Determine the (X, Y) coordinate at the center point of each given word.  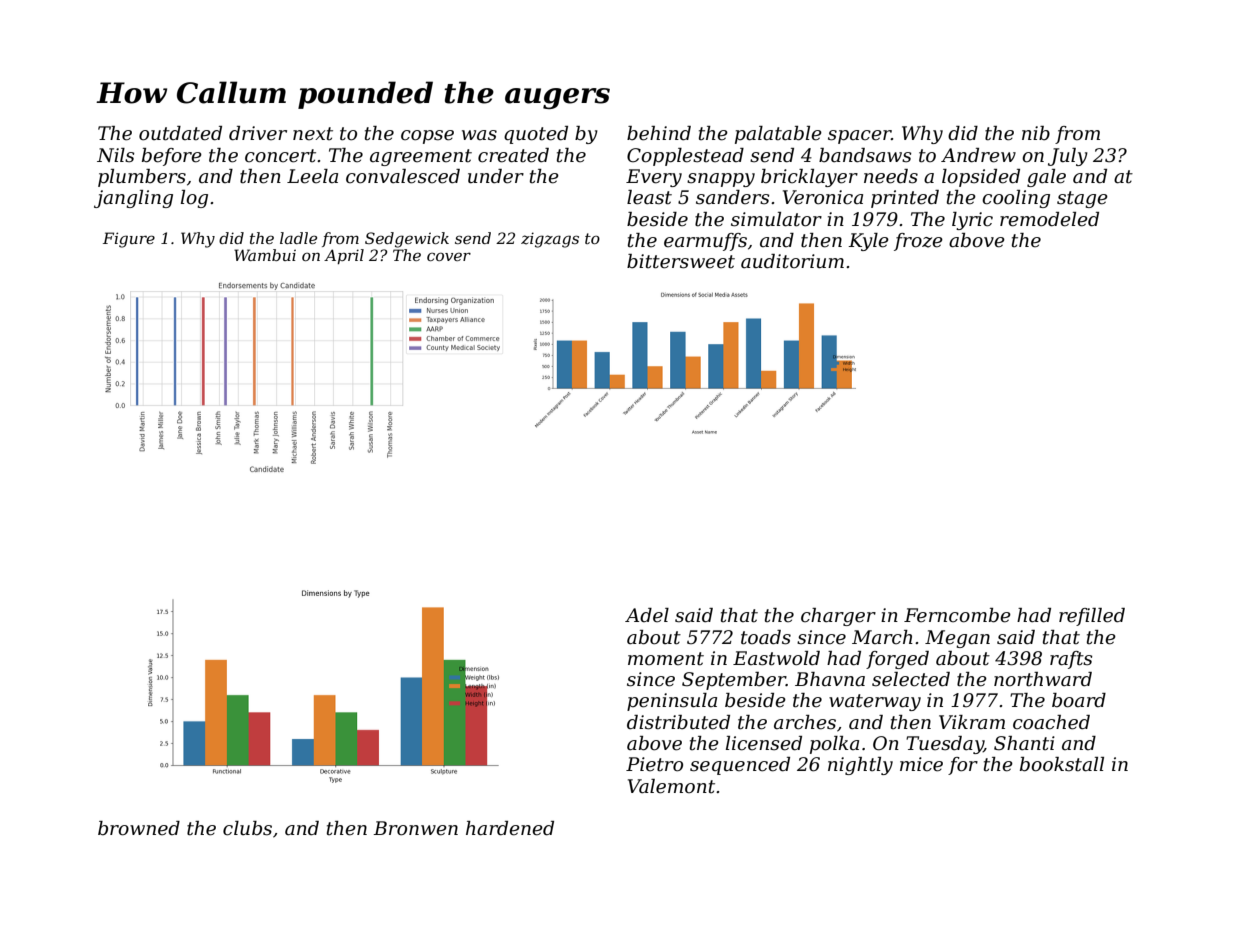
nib (1036, 133)
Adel (647, 615)
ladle (298, 238)
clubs (247, 828)
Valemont (671, 786)
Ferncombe (957, 615)
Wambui (265, 255)
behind (659, 133)
